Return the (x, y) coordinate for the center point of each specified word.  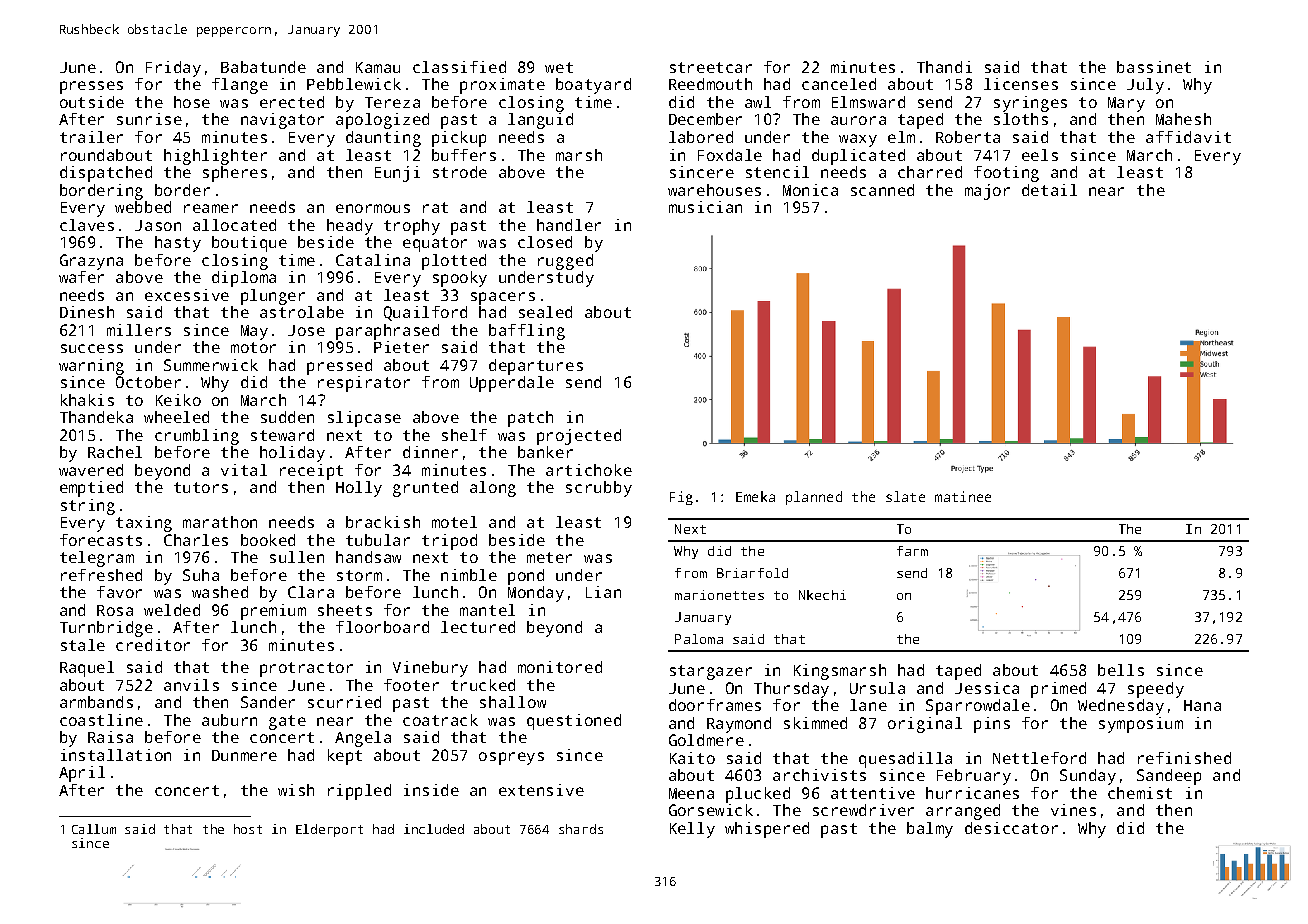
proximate (502, 86)
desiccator (1011, 828)
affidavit (1188, 137)
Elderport (329, 830)
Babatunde (263, 67)
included (434, 829)
